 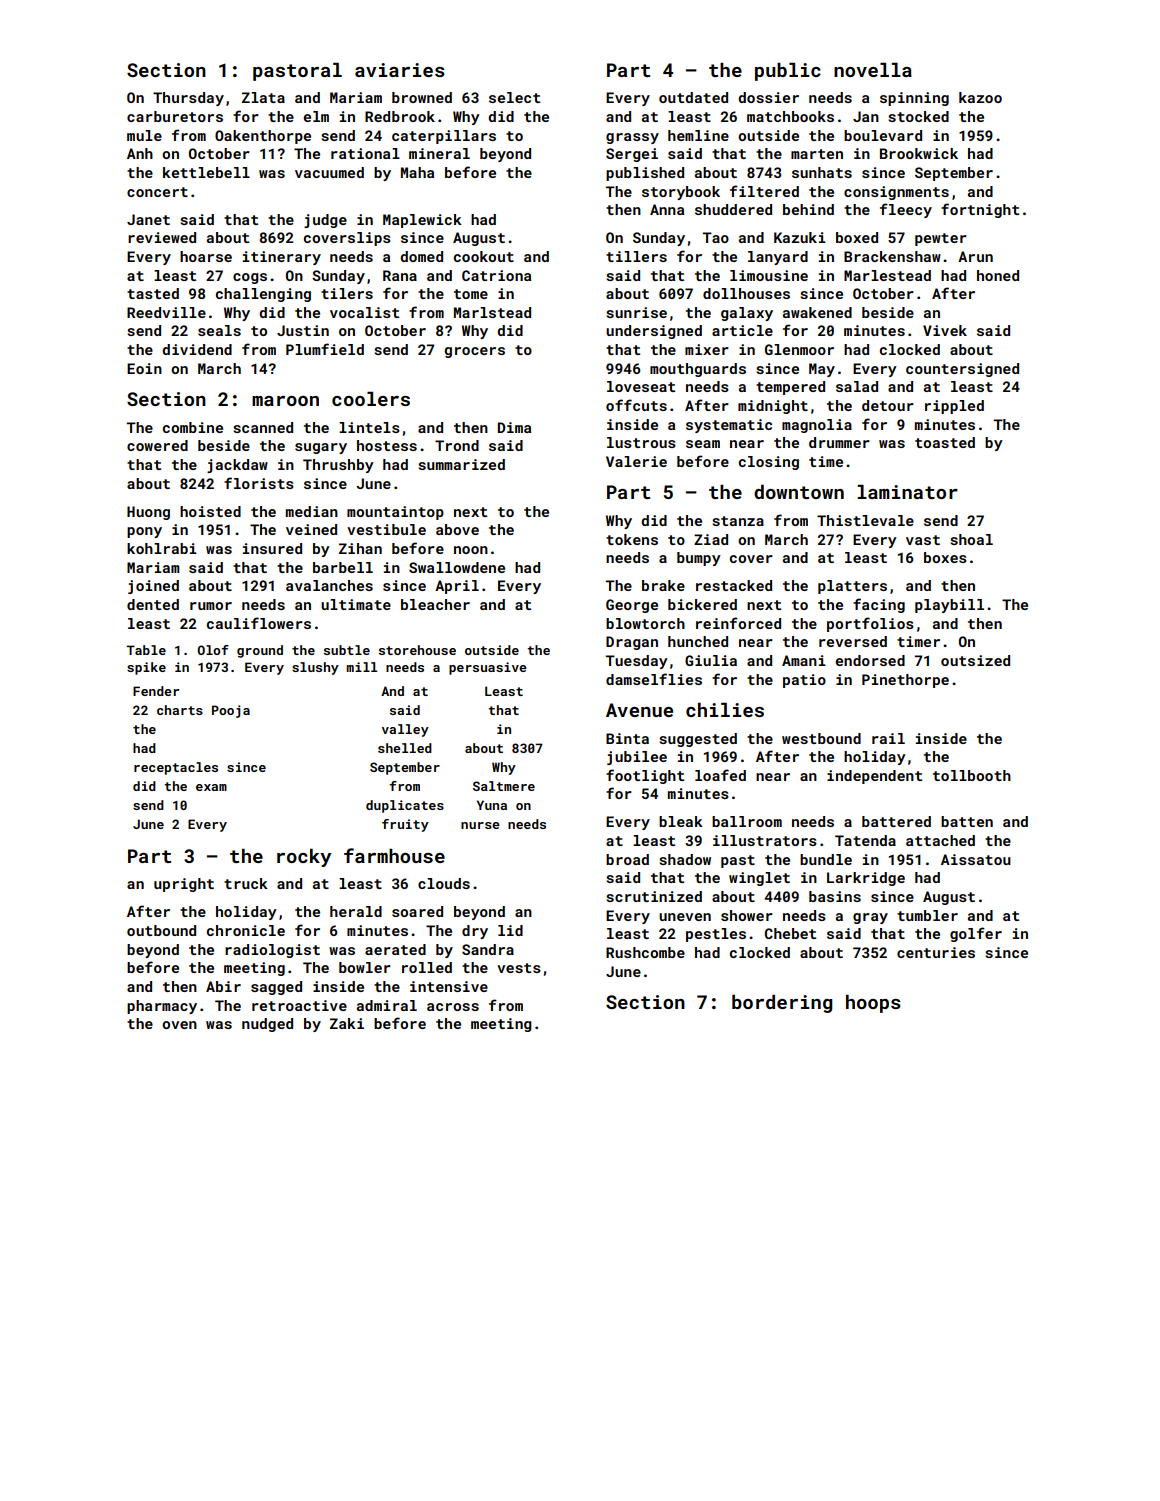 I want to click on lanyard, so click(x=778, y=258).
